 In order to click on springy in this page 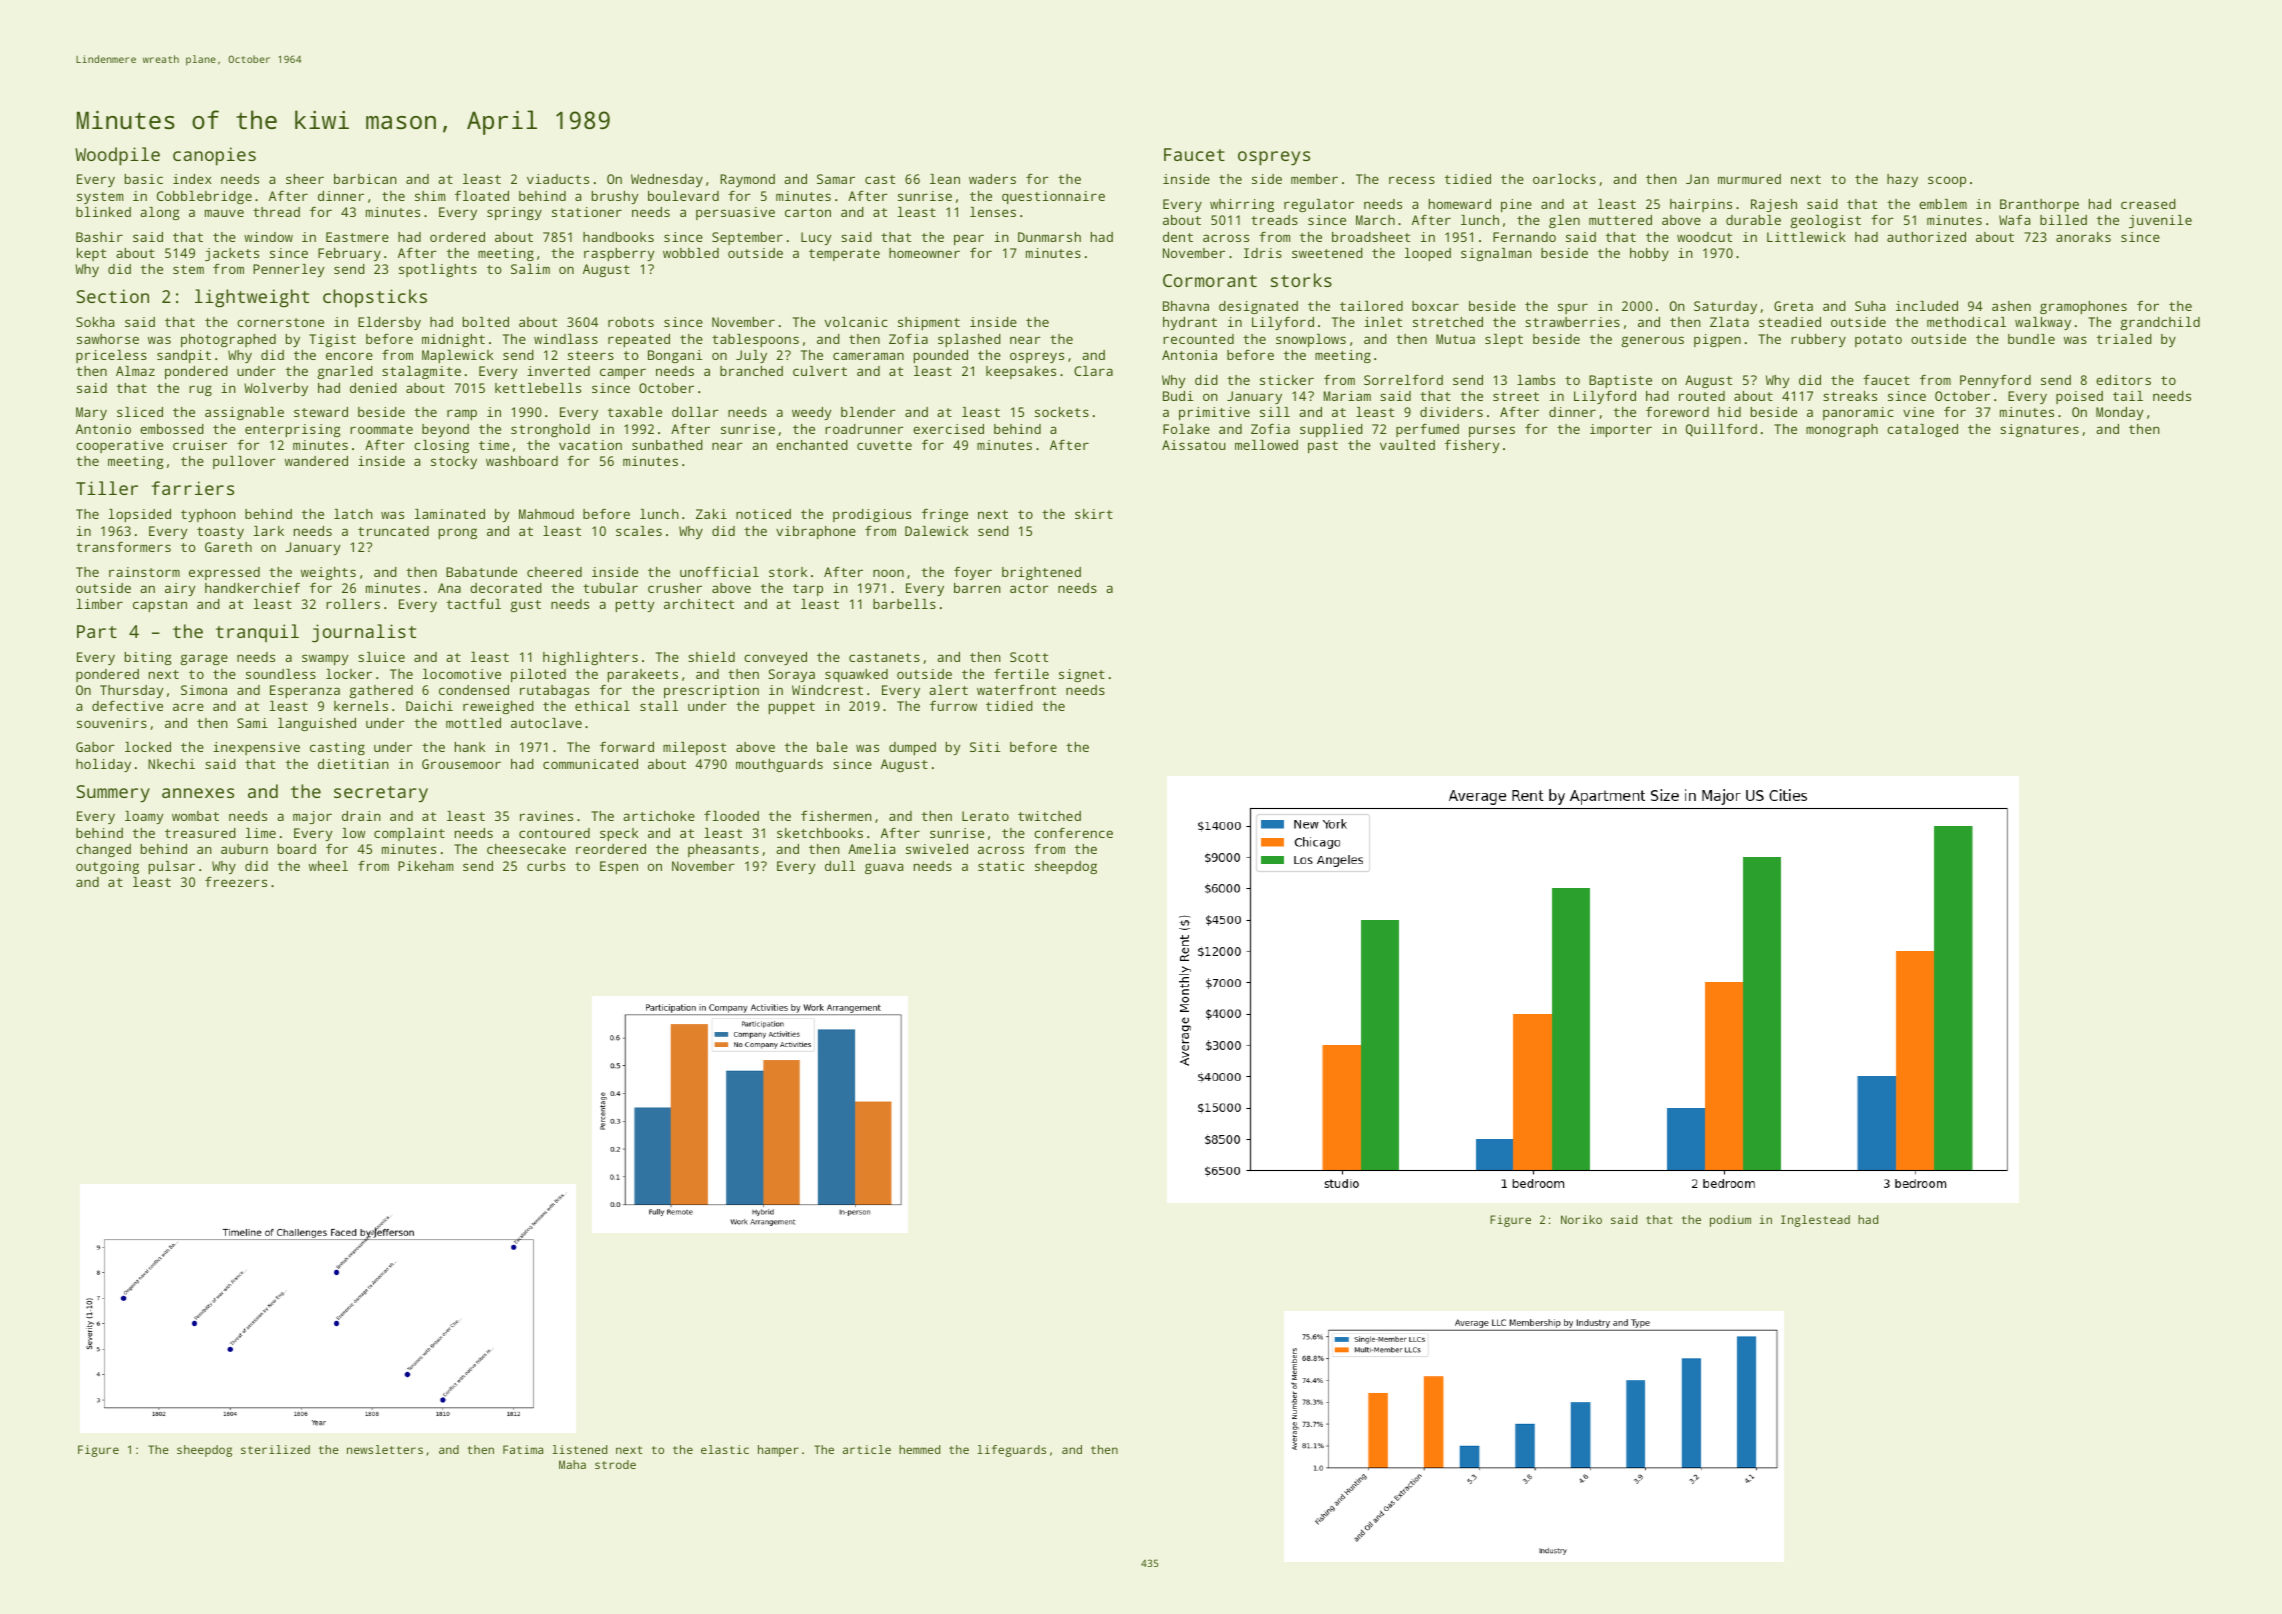, I will do `click(514, 213)`.
